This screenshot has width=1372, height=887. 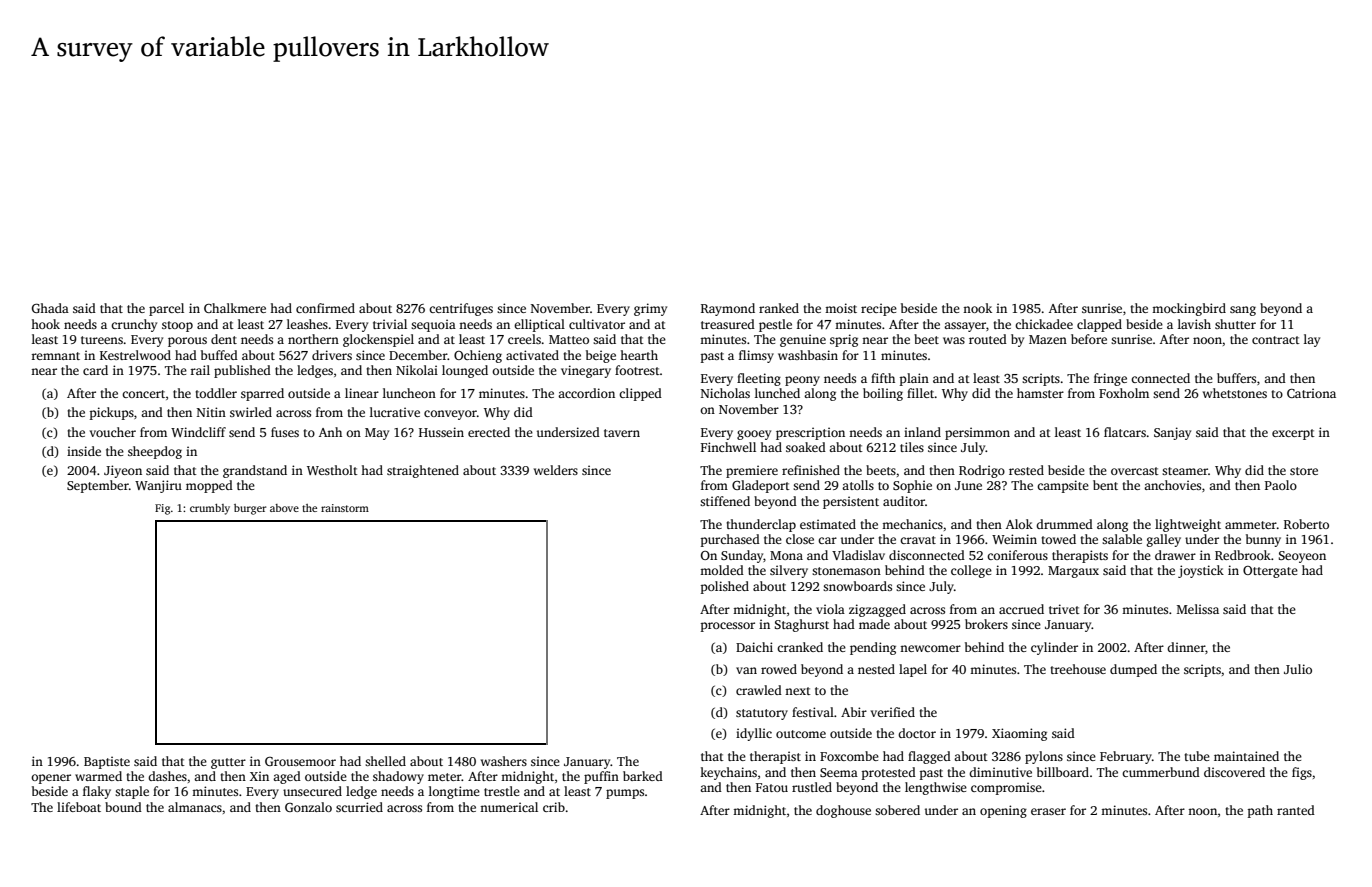 I want to click on above, so click(x=284, y=508).
